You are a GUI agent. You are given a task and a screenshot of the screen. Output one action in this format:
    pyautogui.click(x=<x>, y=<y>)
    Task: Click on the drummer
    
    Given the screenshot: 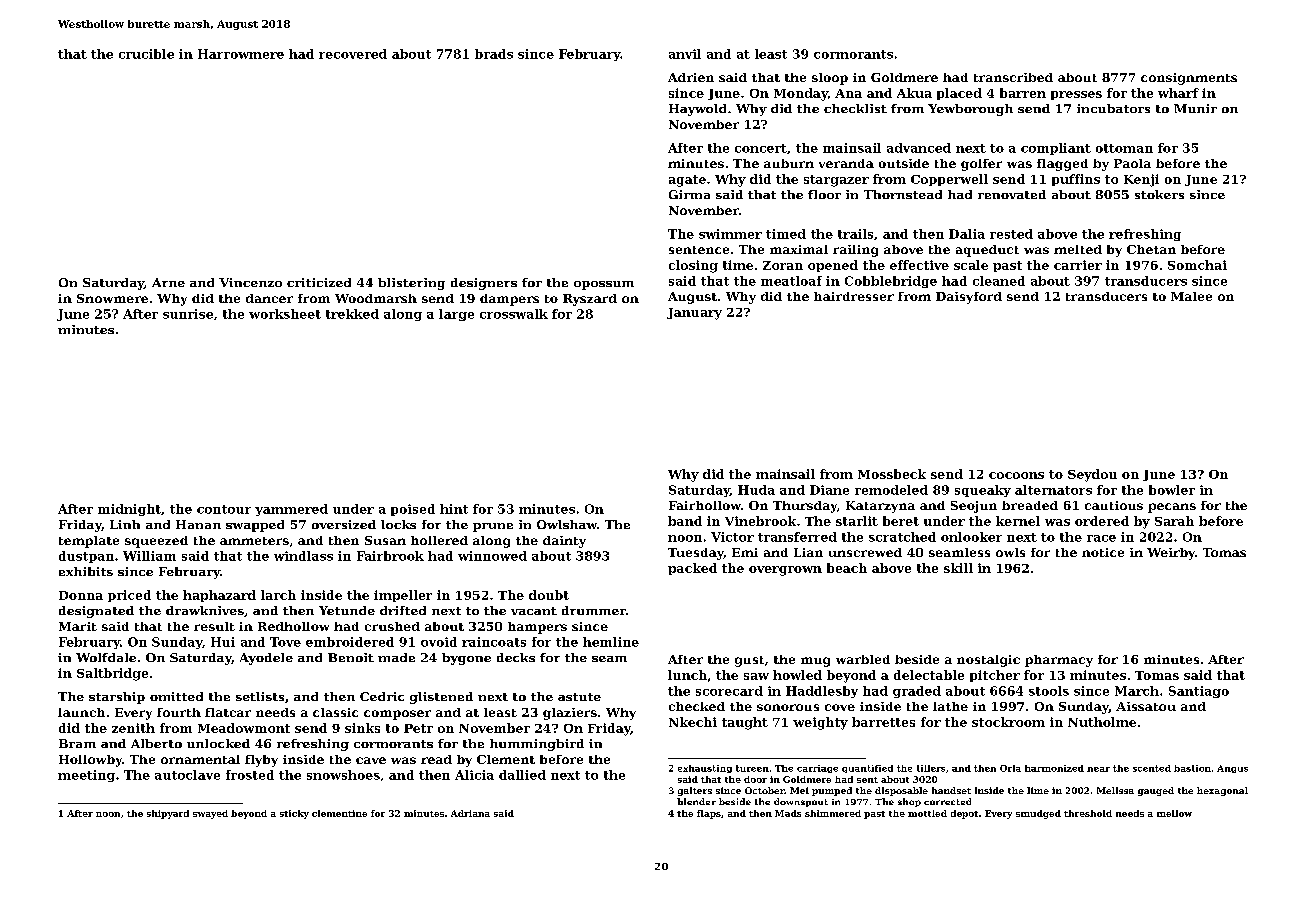 What is the action you would take?
    pyautogui.click(x=594, y=610)
